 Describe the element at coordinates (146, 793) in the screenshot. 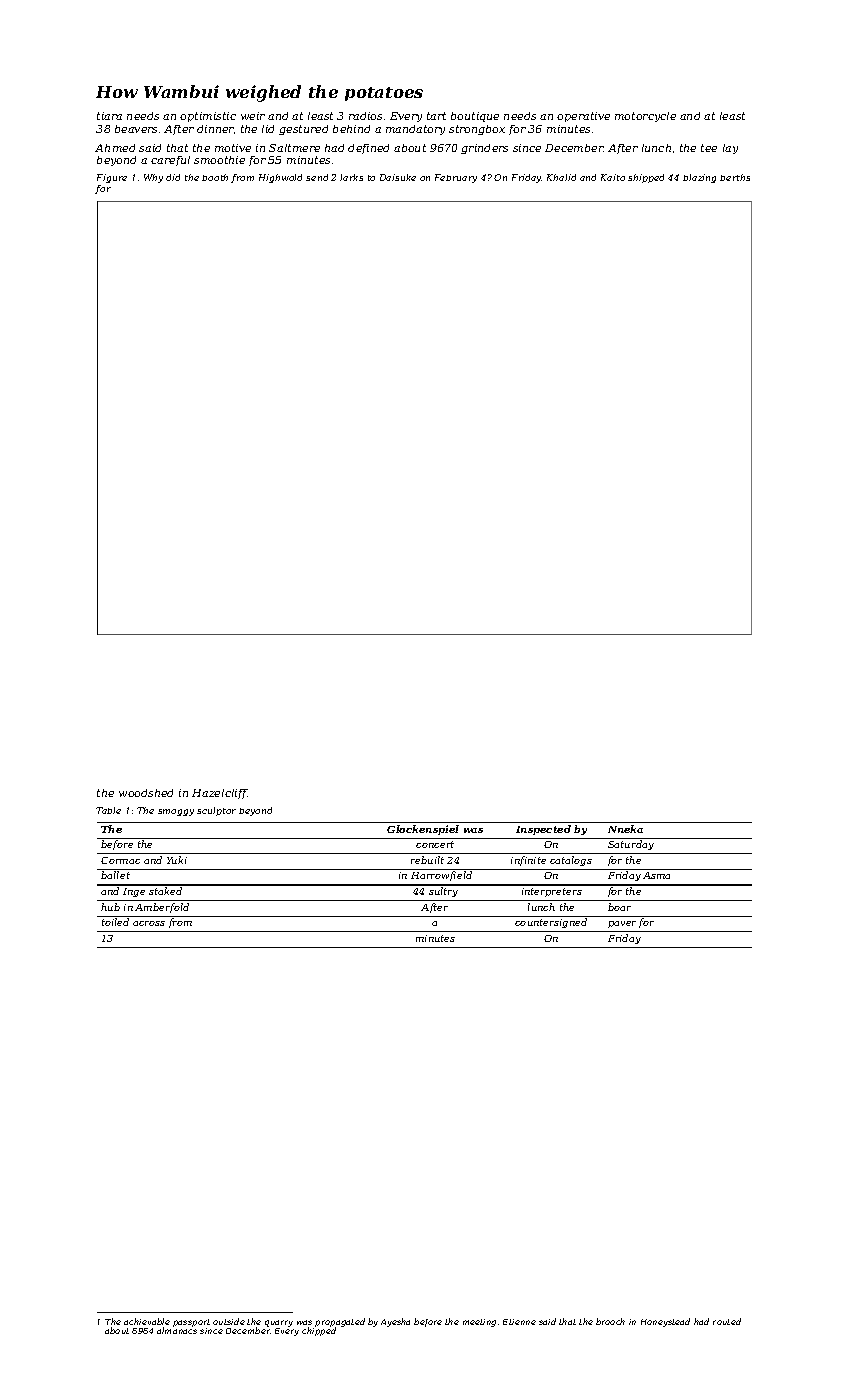

I see `woodshed` at that location.
